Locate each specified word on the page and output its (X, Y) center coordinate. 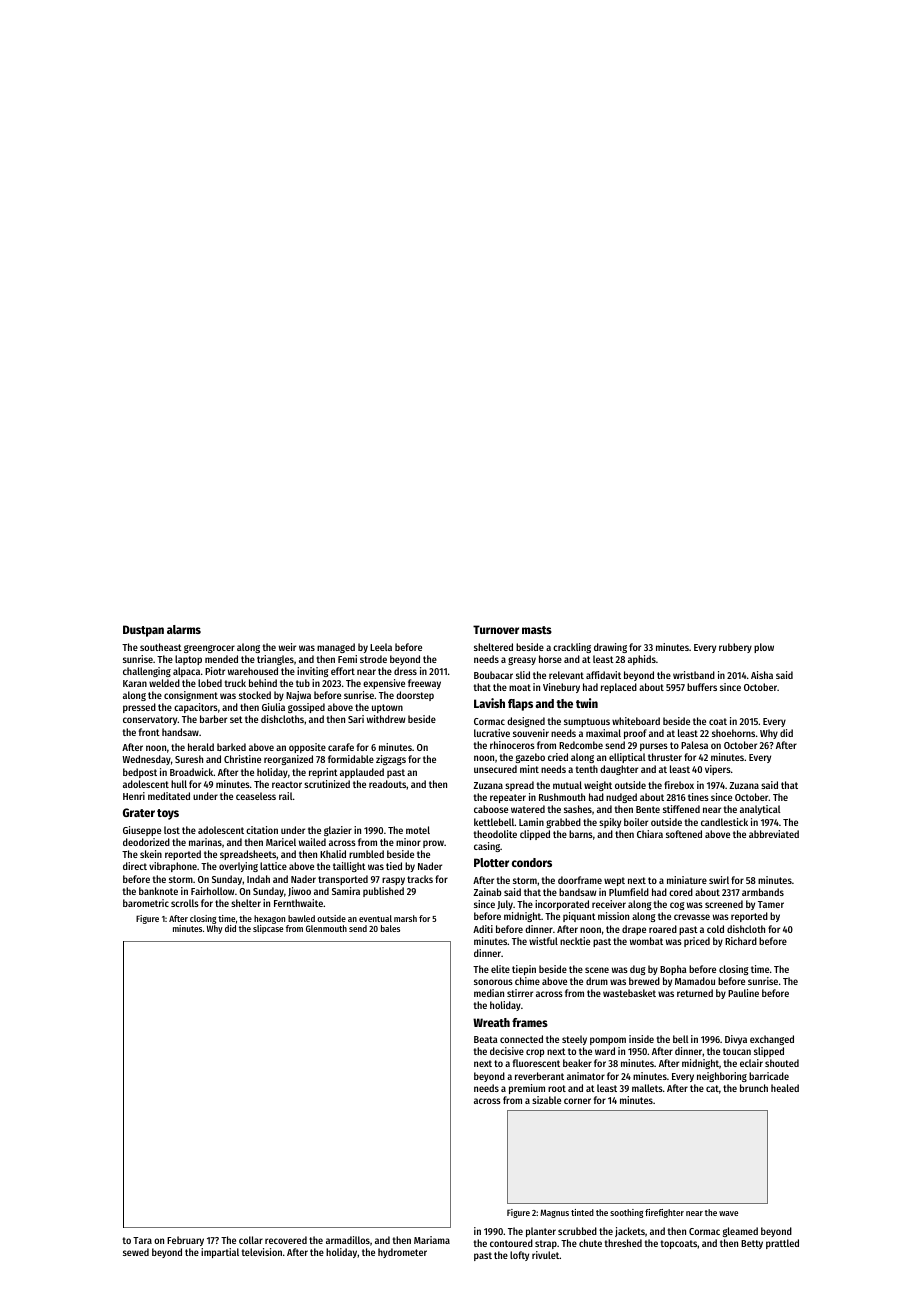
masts (537, 630)
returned (695, 993)
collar (251, 1240)
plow (764, 648)
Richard (741, 941)
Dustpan (143, 631)
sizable (546, 1100)
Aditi (483, 929)
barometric (146, 903)
